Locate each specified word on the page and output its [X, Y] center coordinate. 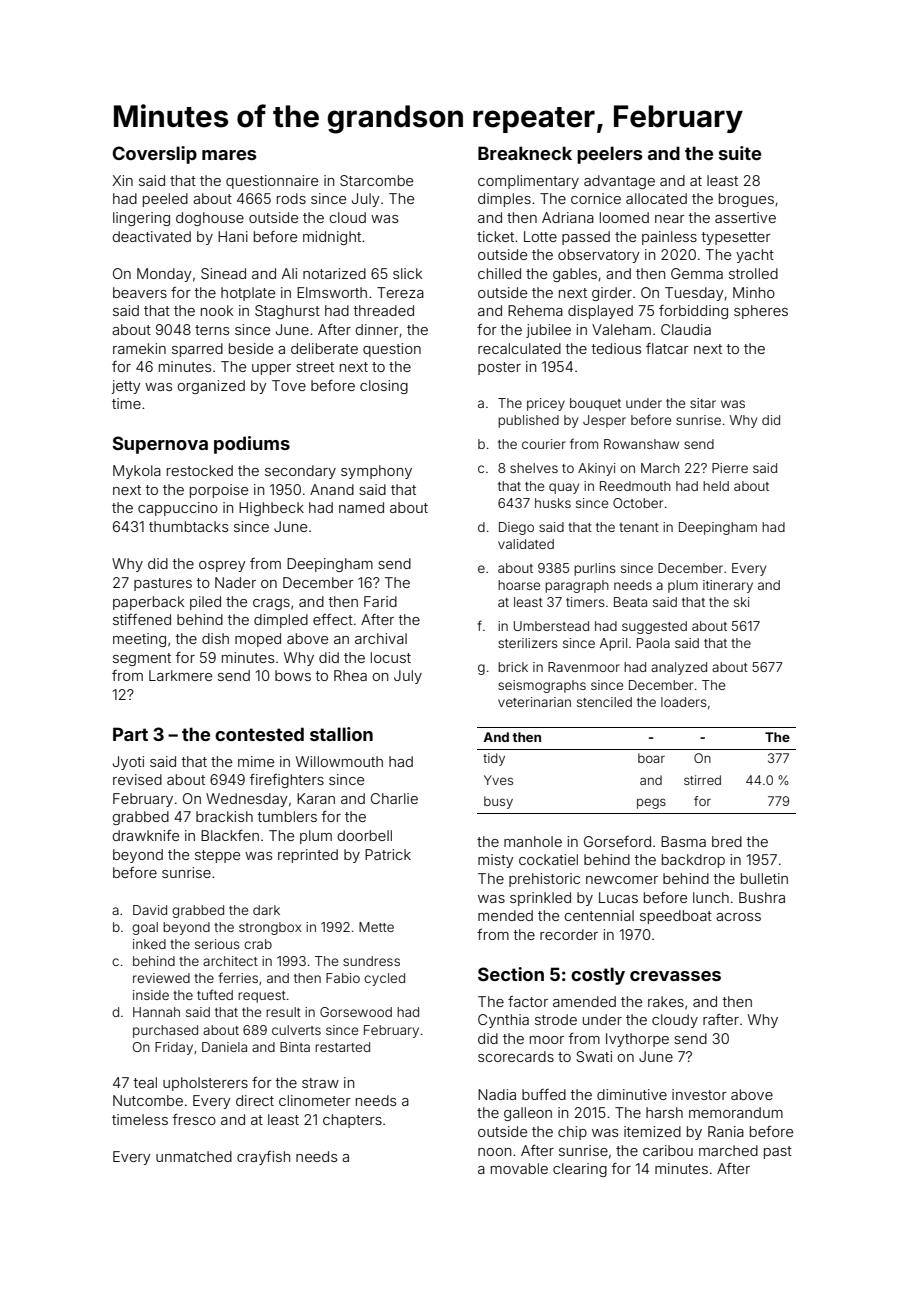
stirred [702, 780]
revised [137, 779]
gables [575, 275]
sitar [703, 403]
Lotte [540, 236]
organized [211, 387]
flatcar [667, 348]
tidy [494, 759]
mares [229, 155]
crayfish [263, 1158]
